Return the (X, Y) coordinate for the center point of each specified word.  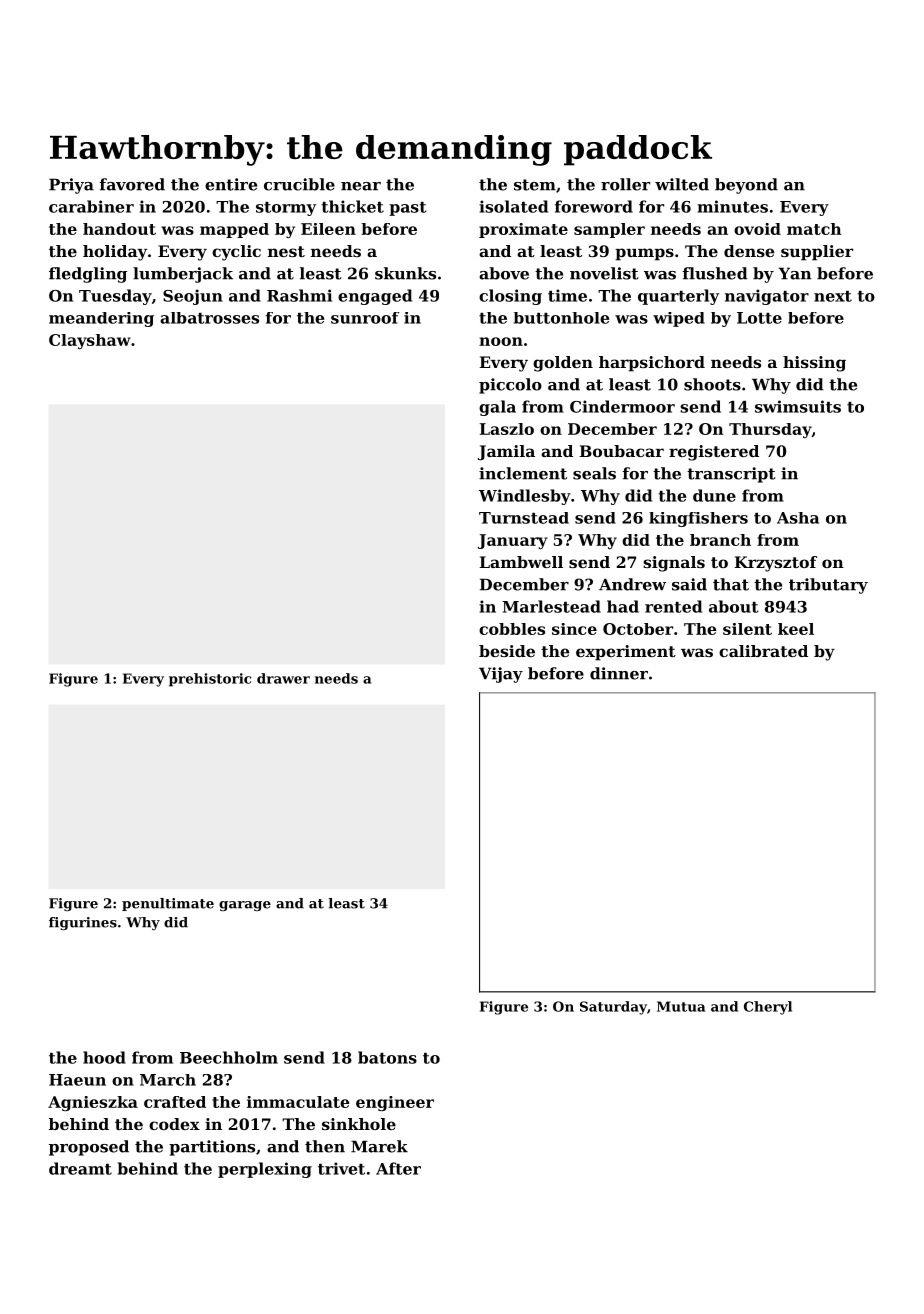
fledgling (88, 275)
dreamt (80, 1168)
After (398, 1168)
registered (714, 453)
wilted (682, 184)
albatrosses (209, 318)
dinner (619, 673)
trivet (341, 1168)
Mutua (681, 1006)
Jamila (506, 453)
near (361, 186)
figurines (83, 923)
